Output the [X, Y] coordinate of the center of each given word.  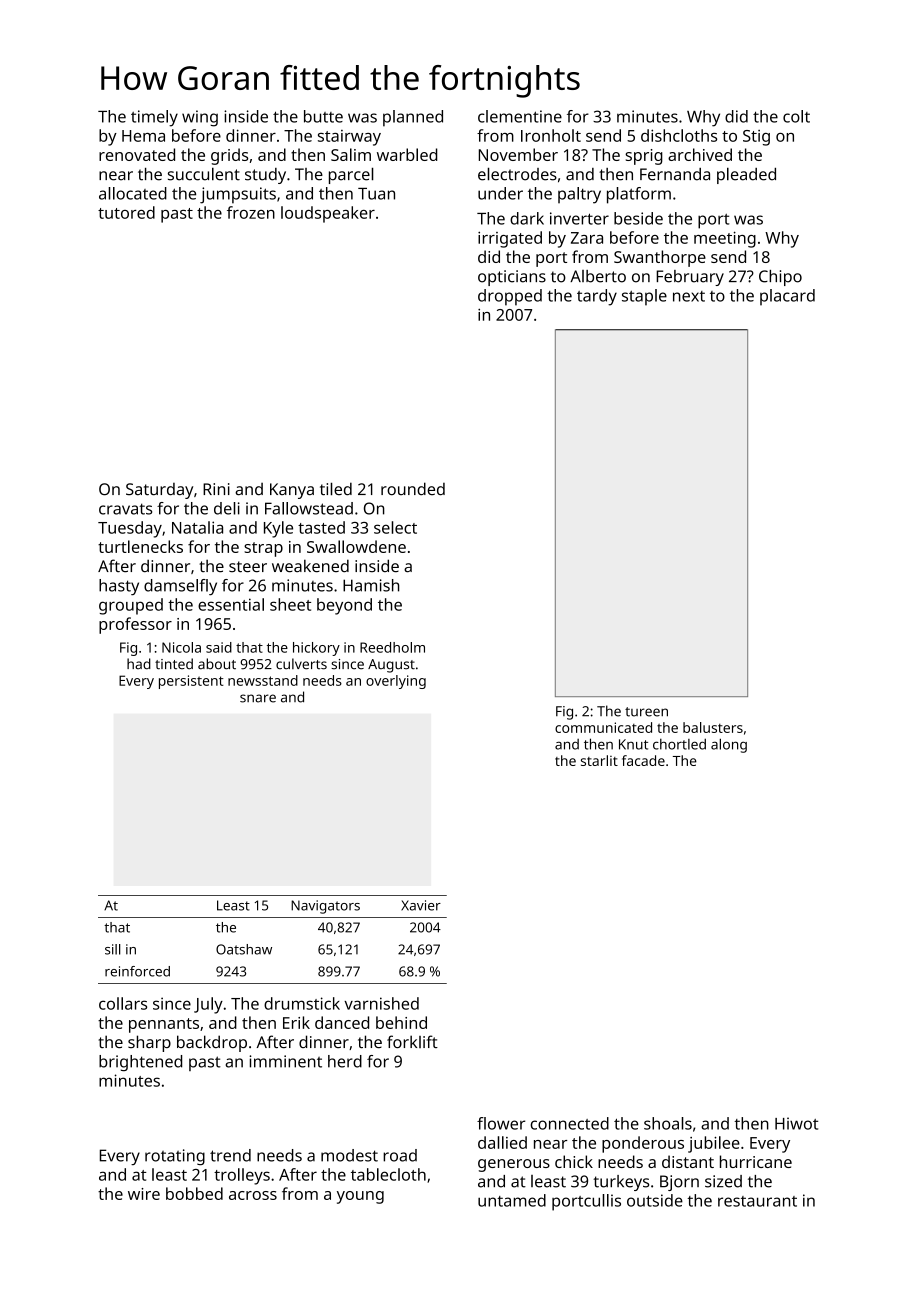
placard [787, 297]
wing [200, 118]
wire [144, 1194]
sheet [290, 604]
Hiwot [796, 1123]
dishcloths [679, 135]
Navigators [325, 907]
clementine [520, 116]
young [360, 1197]
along [729, 745]
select [395, 527]
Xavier [421, 905]
